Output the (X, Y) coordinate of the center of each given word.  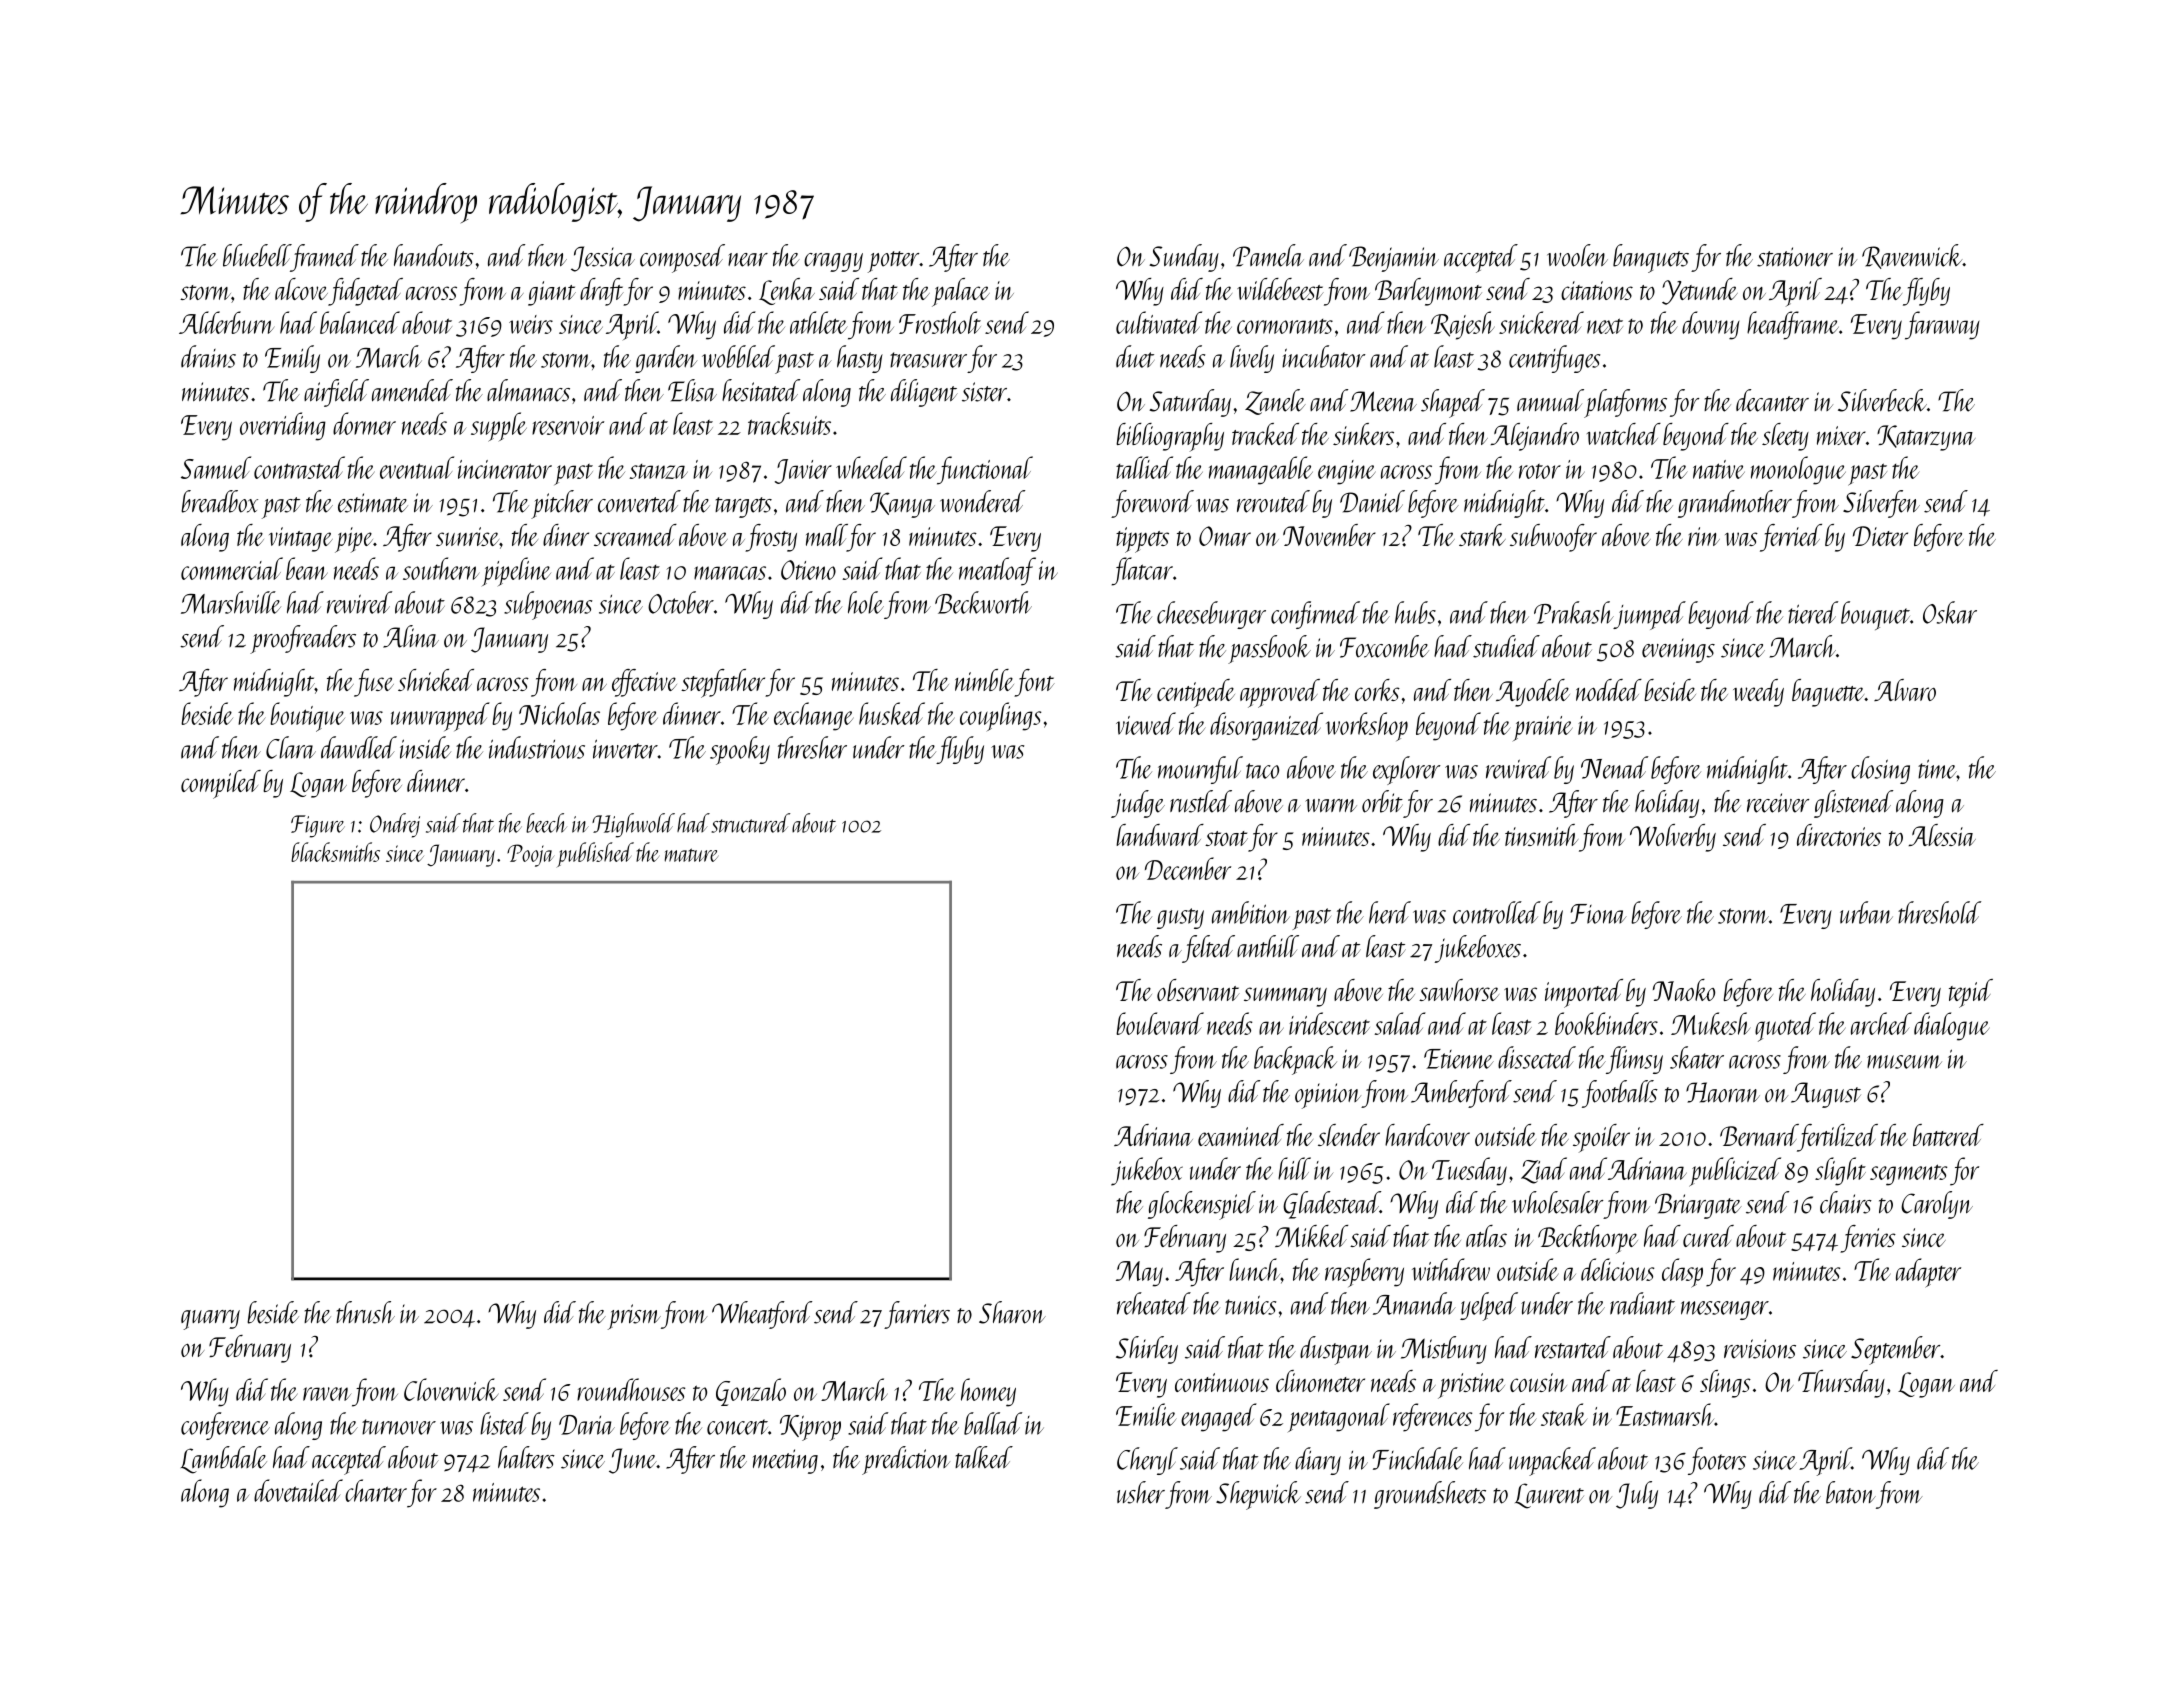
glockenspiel (1202, 1205)
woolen (1577, 255)
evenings (1678, 650)
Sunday (1184, 258)
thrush (365, 1312)
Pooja (530, 855)
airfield (336, 393)
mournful (1200, 770)
